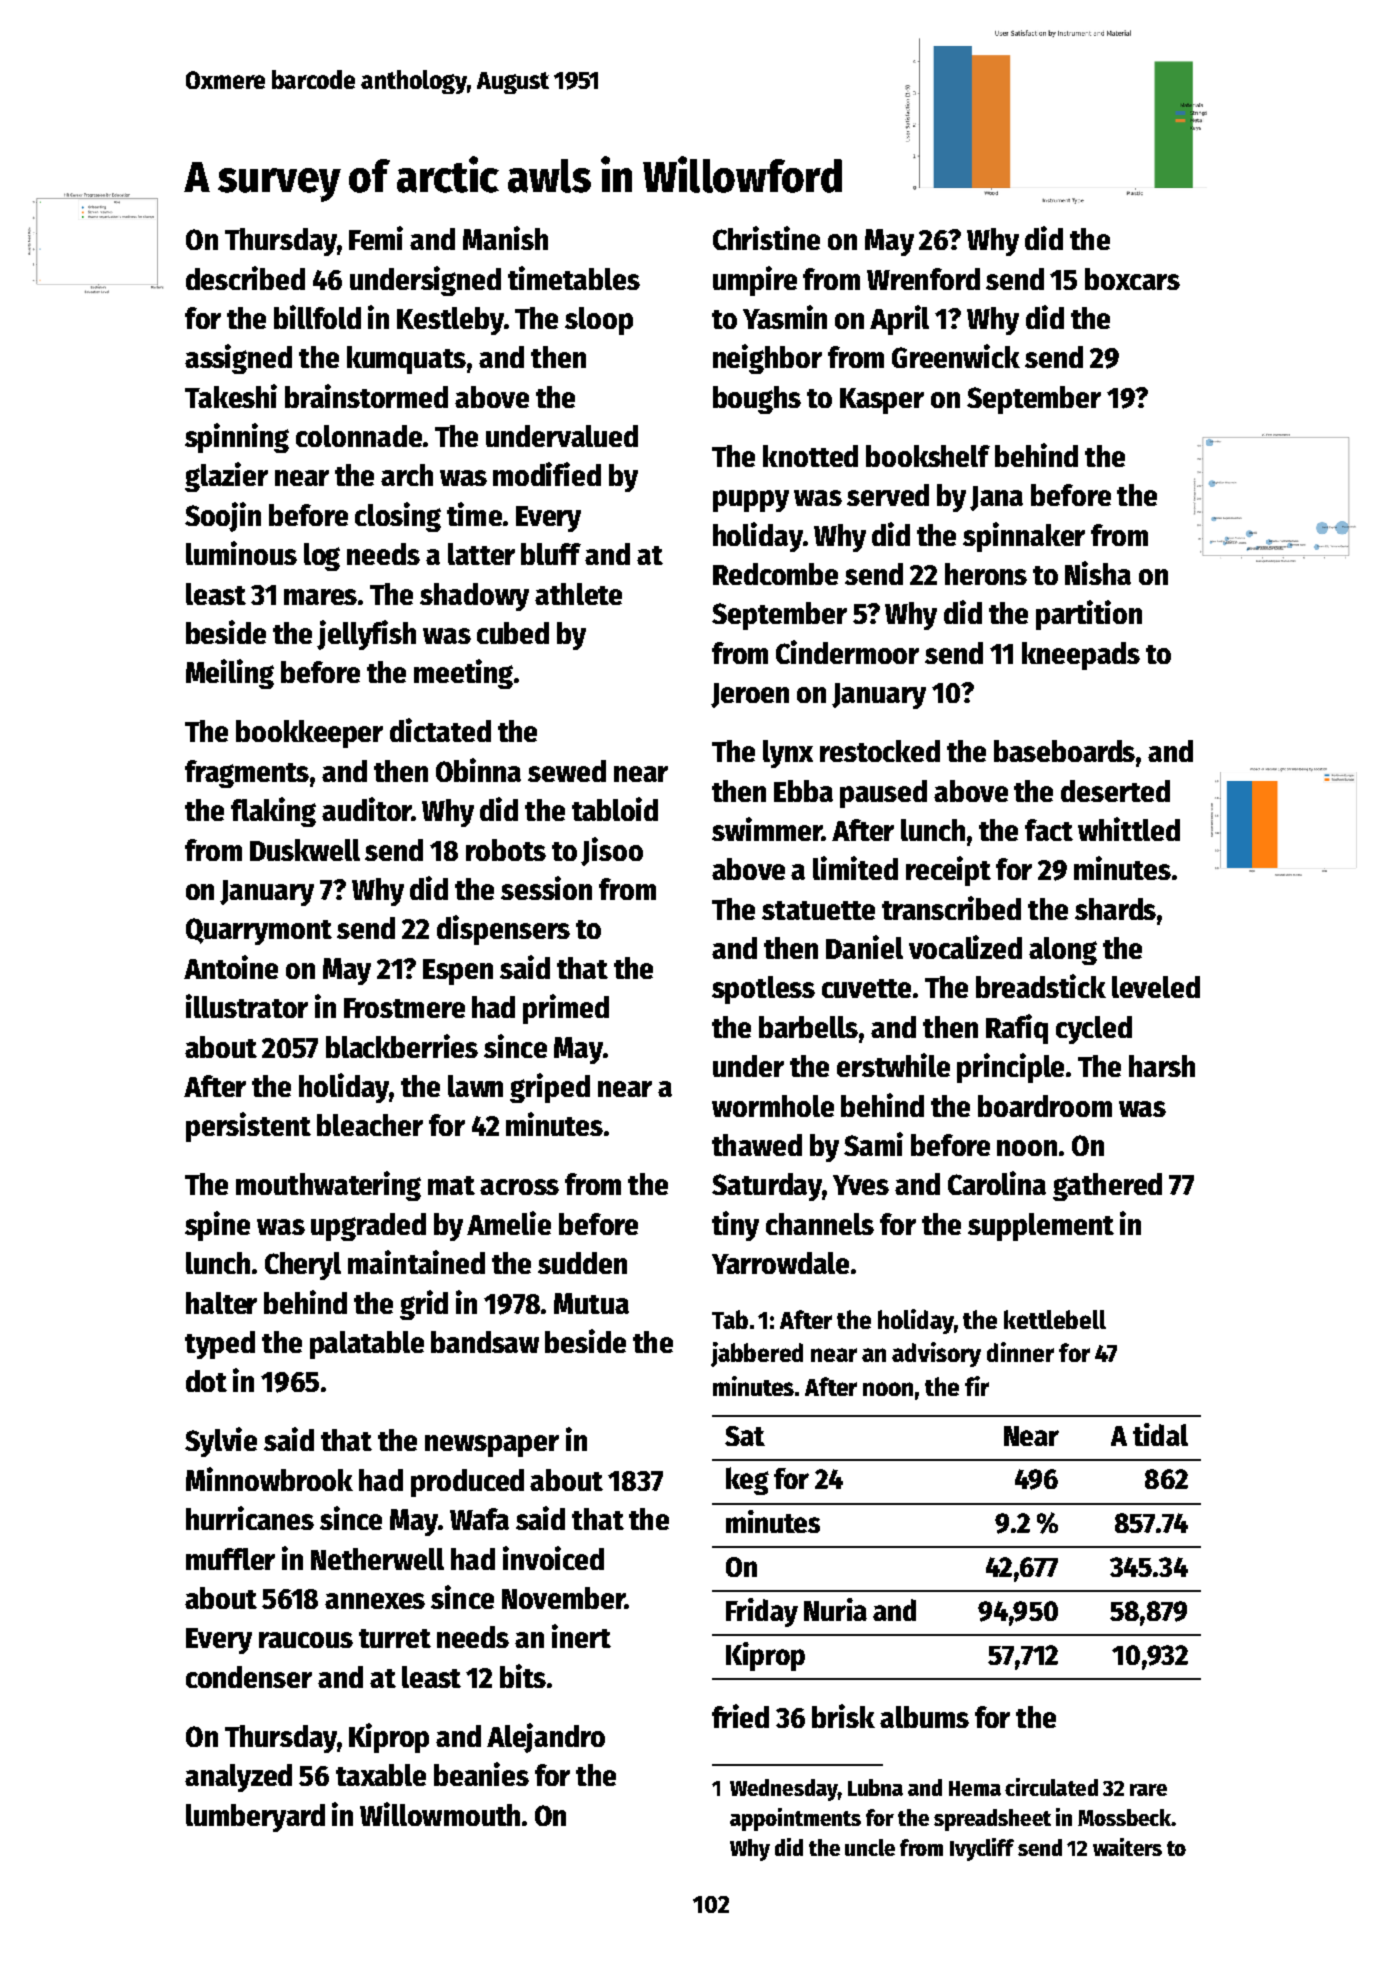 This image has height=1969, width=1386. Describe the element at coordinates (1024, 537) in the image. I see `spinnaker` at that location.
